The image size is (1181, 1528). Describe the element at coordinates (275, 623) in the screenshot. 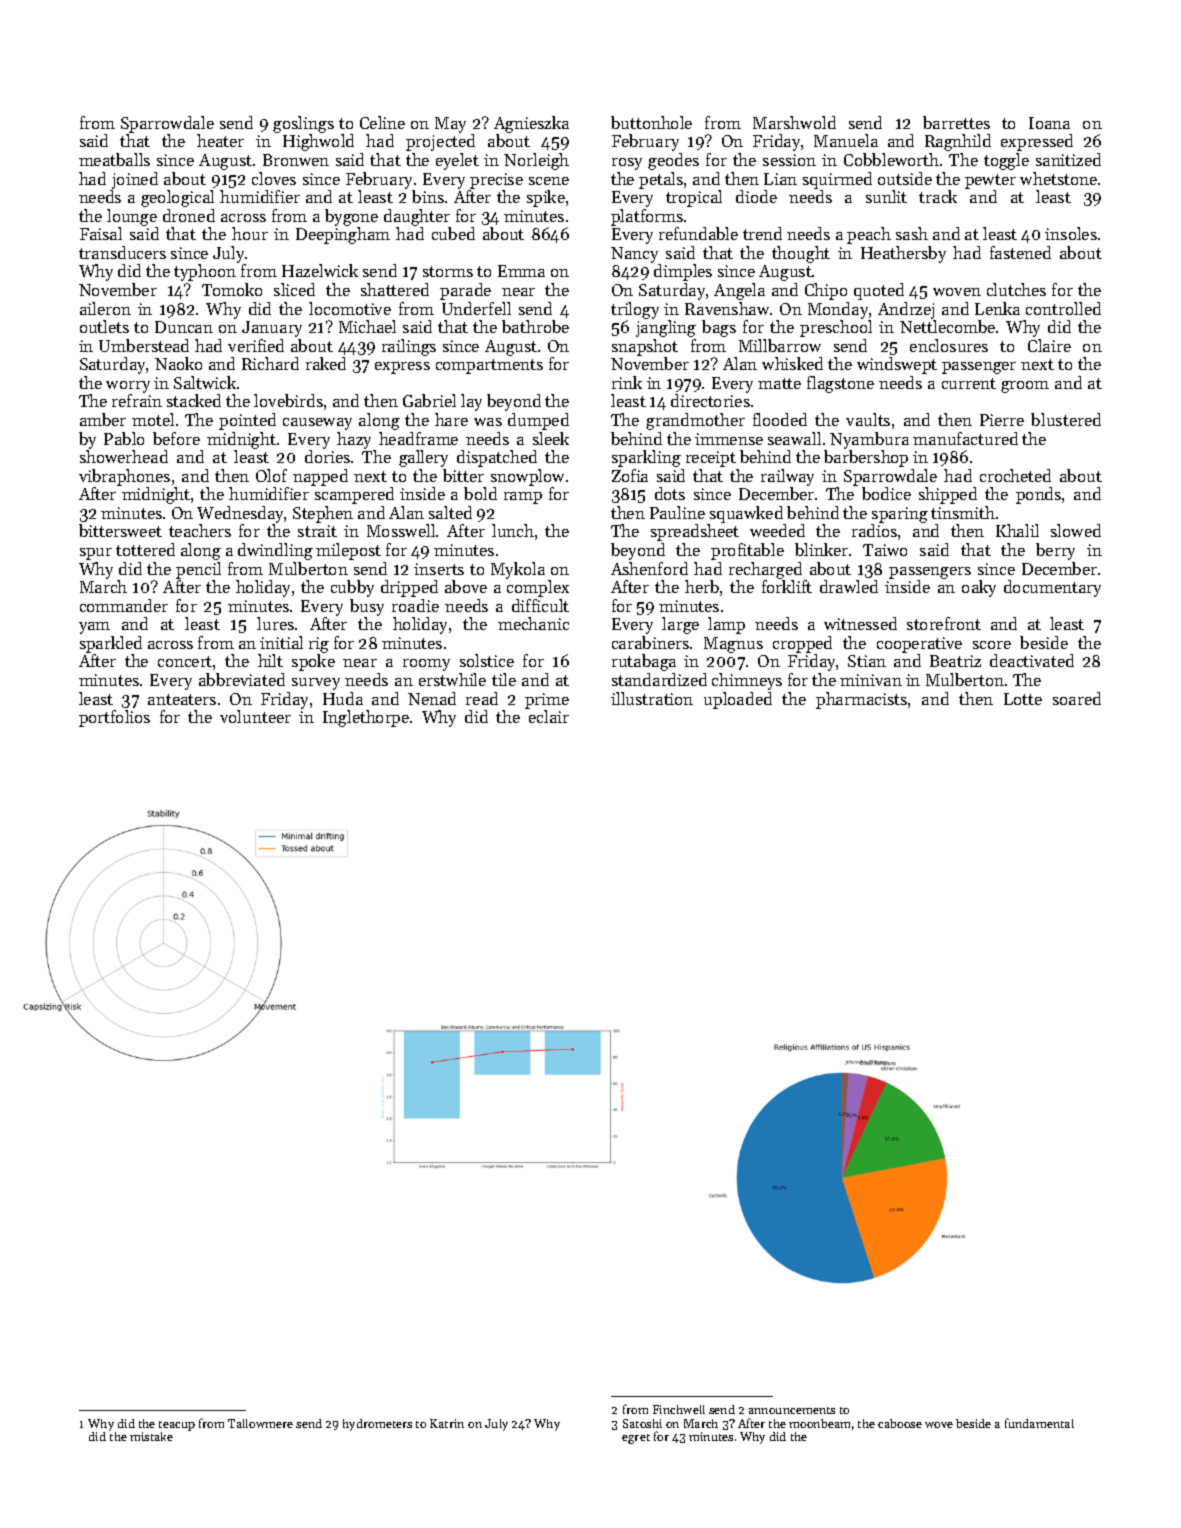

I see `lures` at that location.
